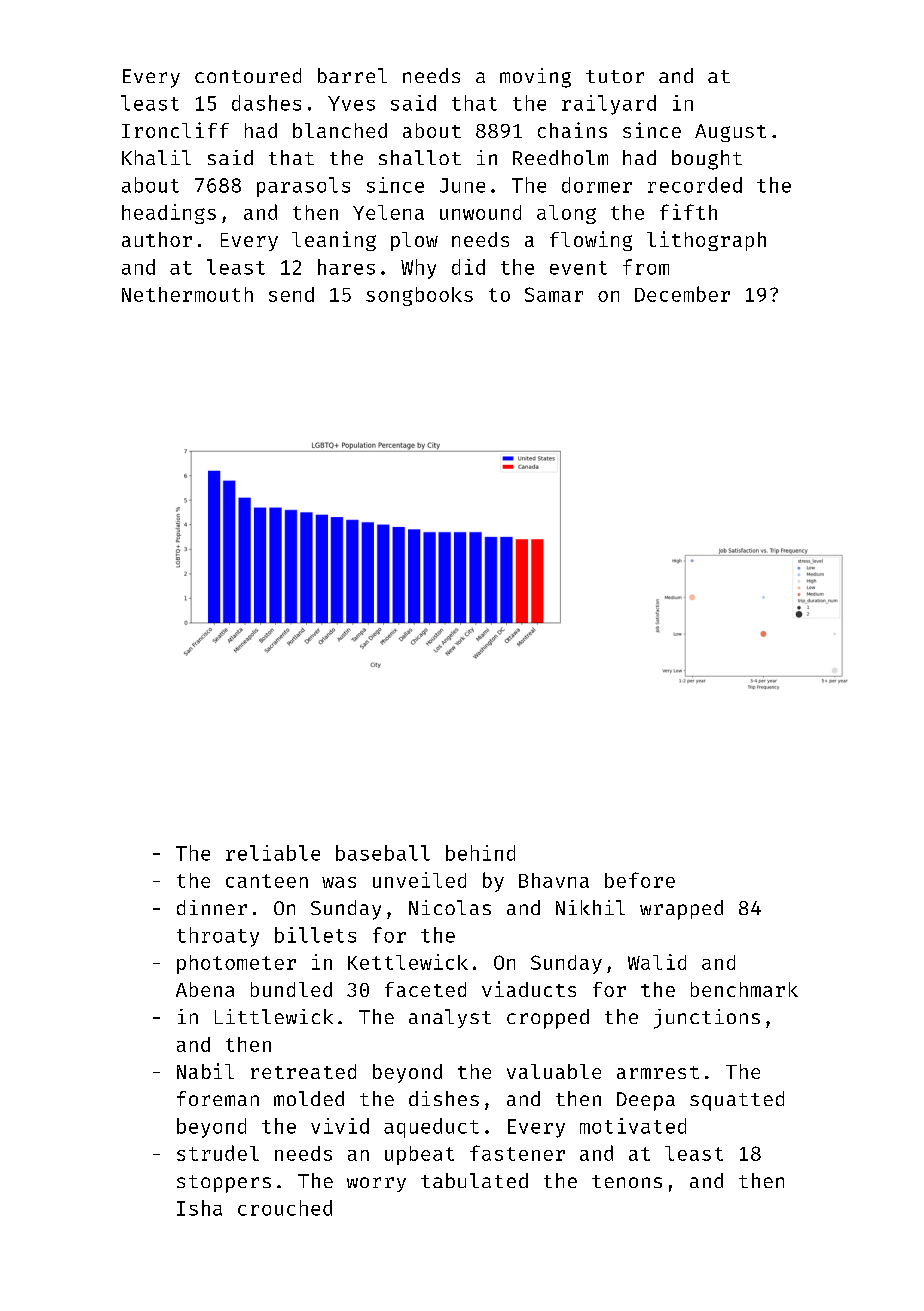 Image resolution: width=924 pixels, height=1311 pixels. What do you see at coordinates (535, 78) in the screenshot?
I see `moving` at bounding box center [535, 78].
